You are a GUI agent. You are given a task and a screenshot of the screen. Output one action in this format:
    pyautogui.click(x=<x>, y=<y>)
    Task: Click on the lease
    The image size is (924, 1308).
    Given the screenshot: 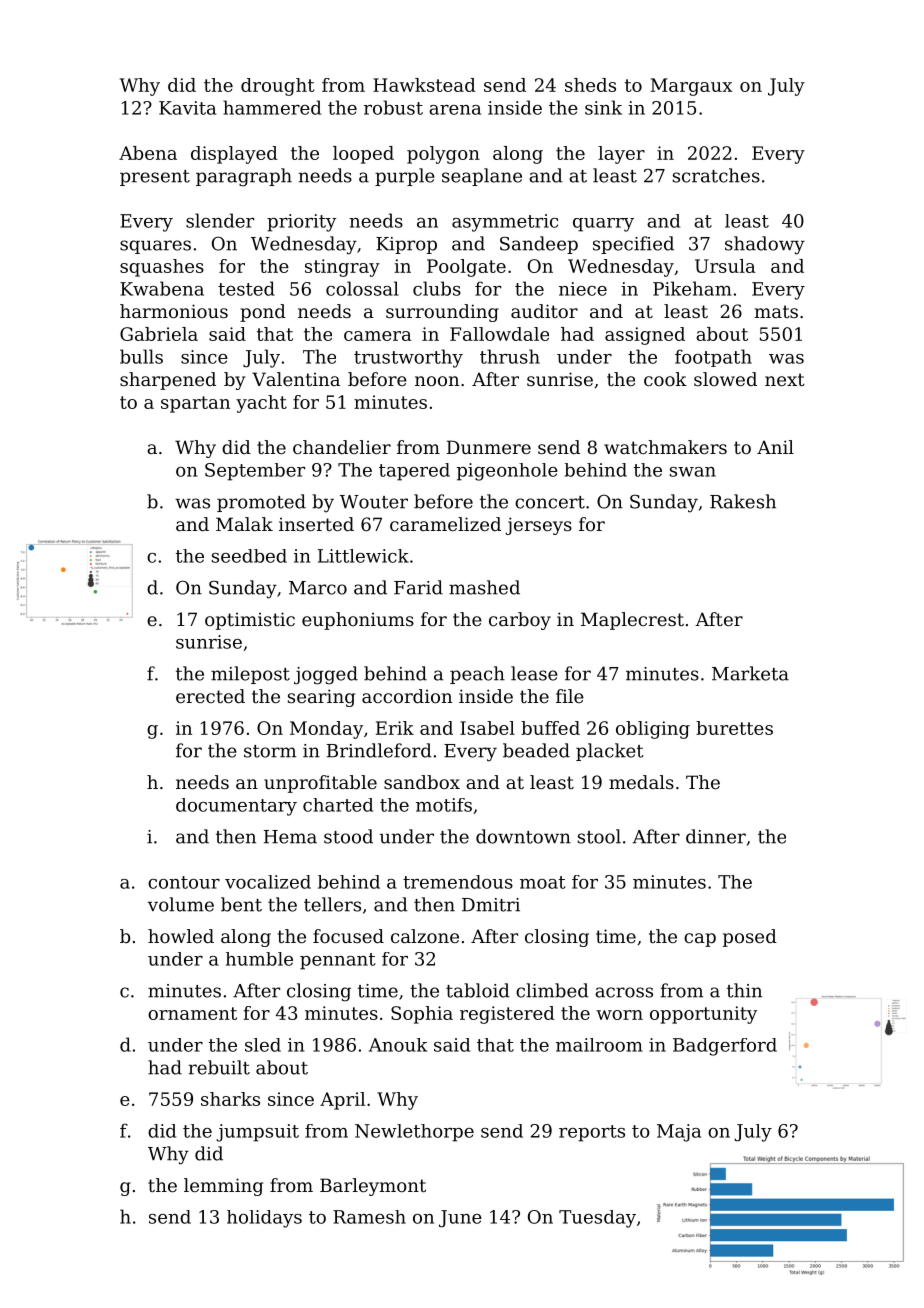 What is the action you would take?
    pyautogui.click(x=534, y=673)
